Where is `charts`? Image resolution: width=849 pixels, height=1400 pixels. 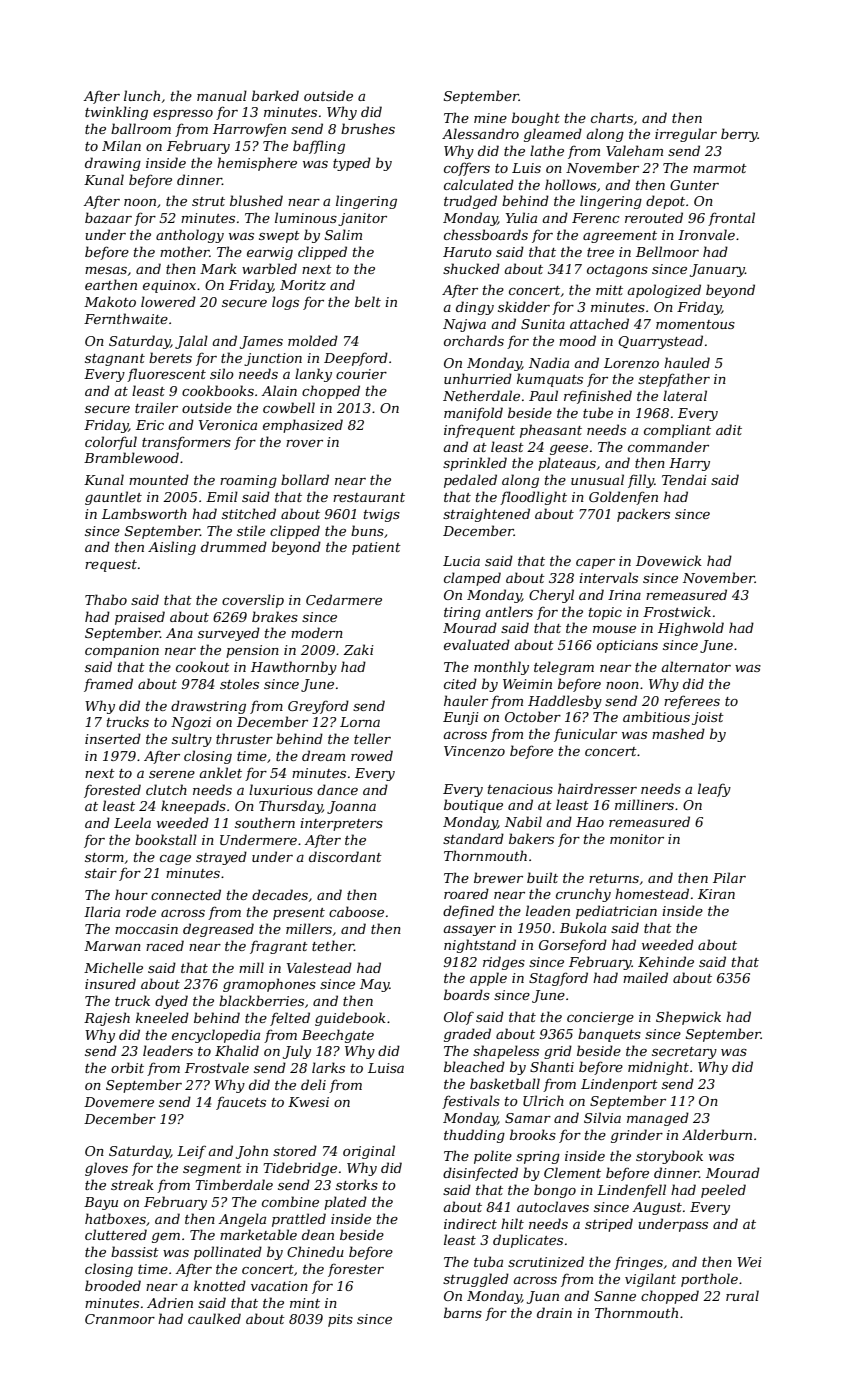 charts is located at coordinates (612, 117).
